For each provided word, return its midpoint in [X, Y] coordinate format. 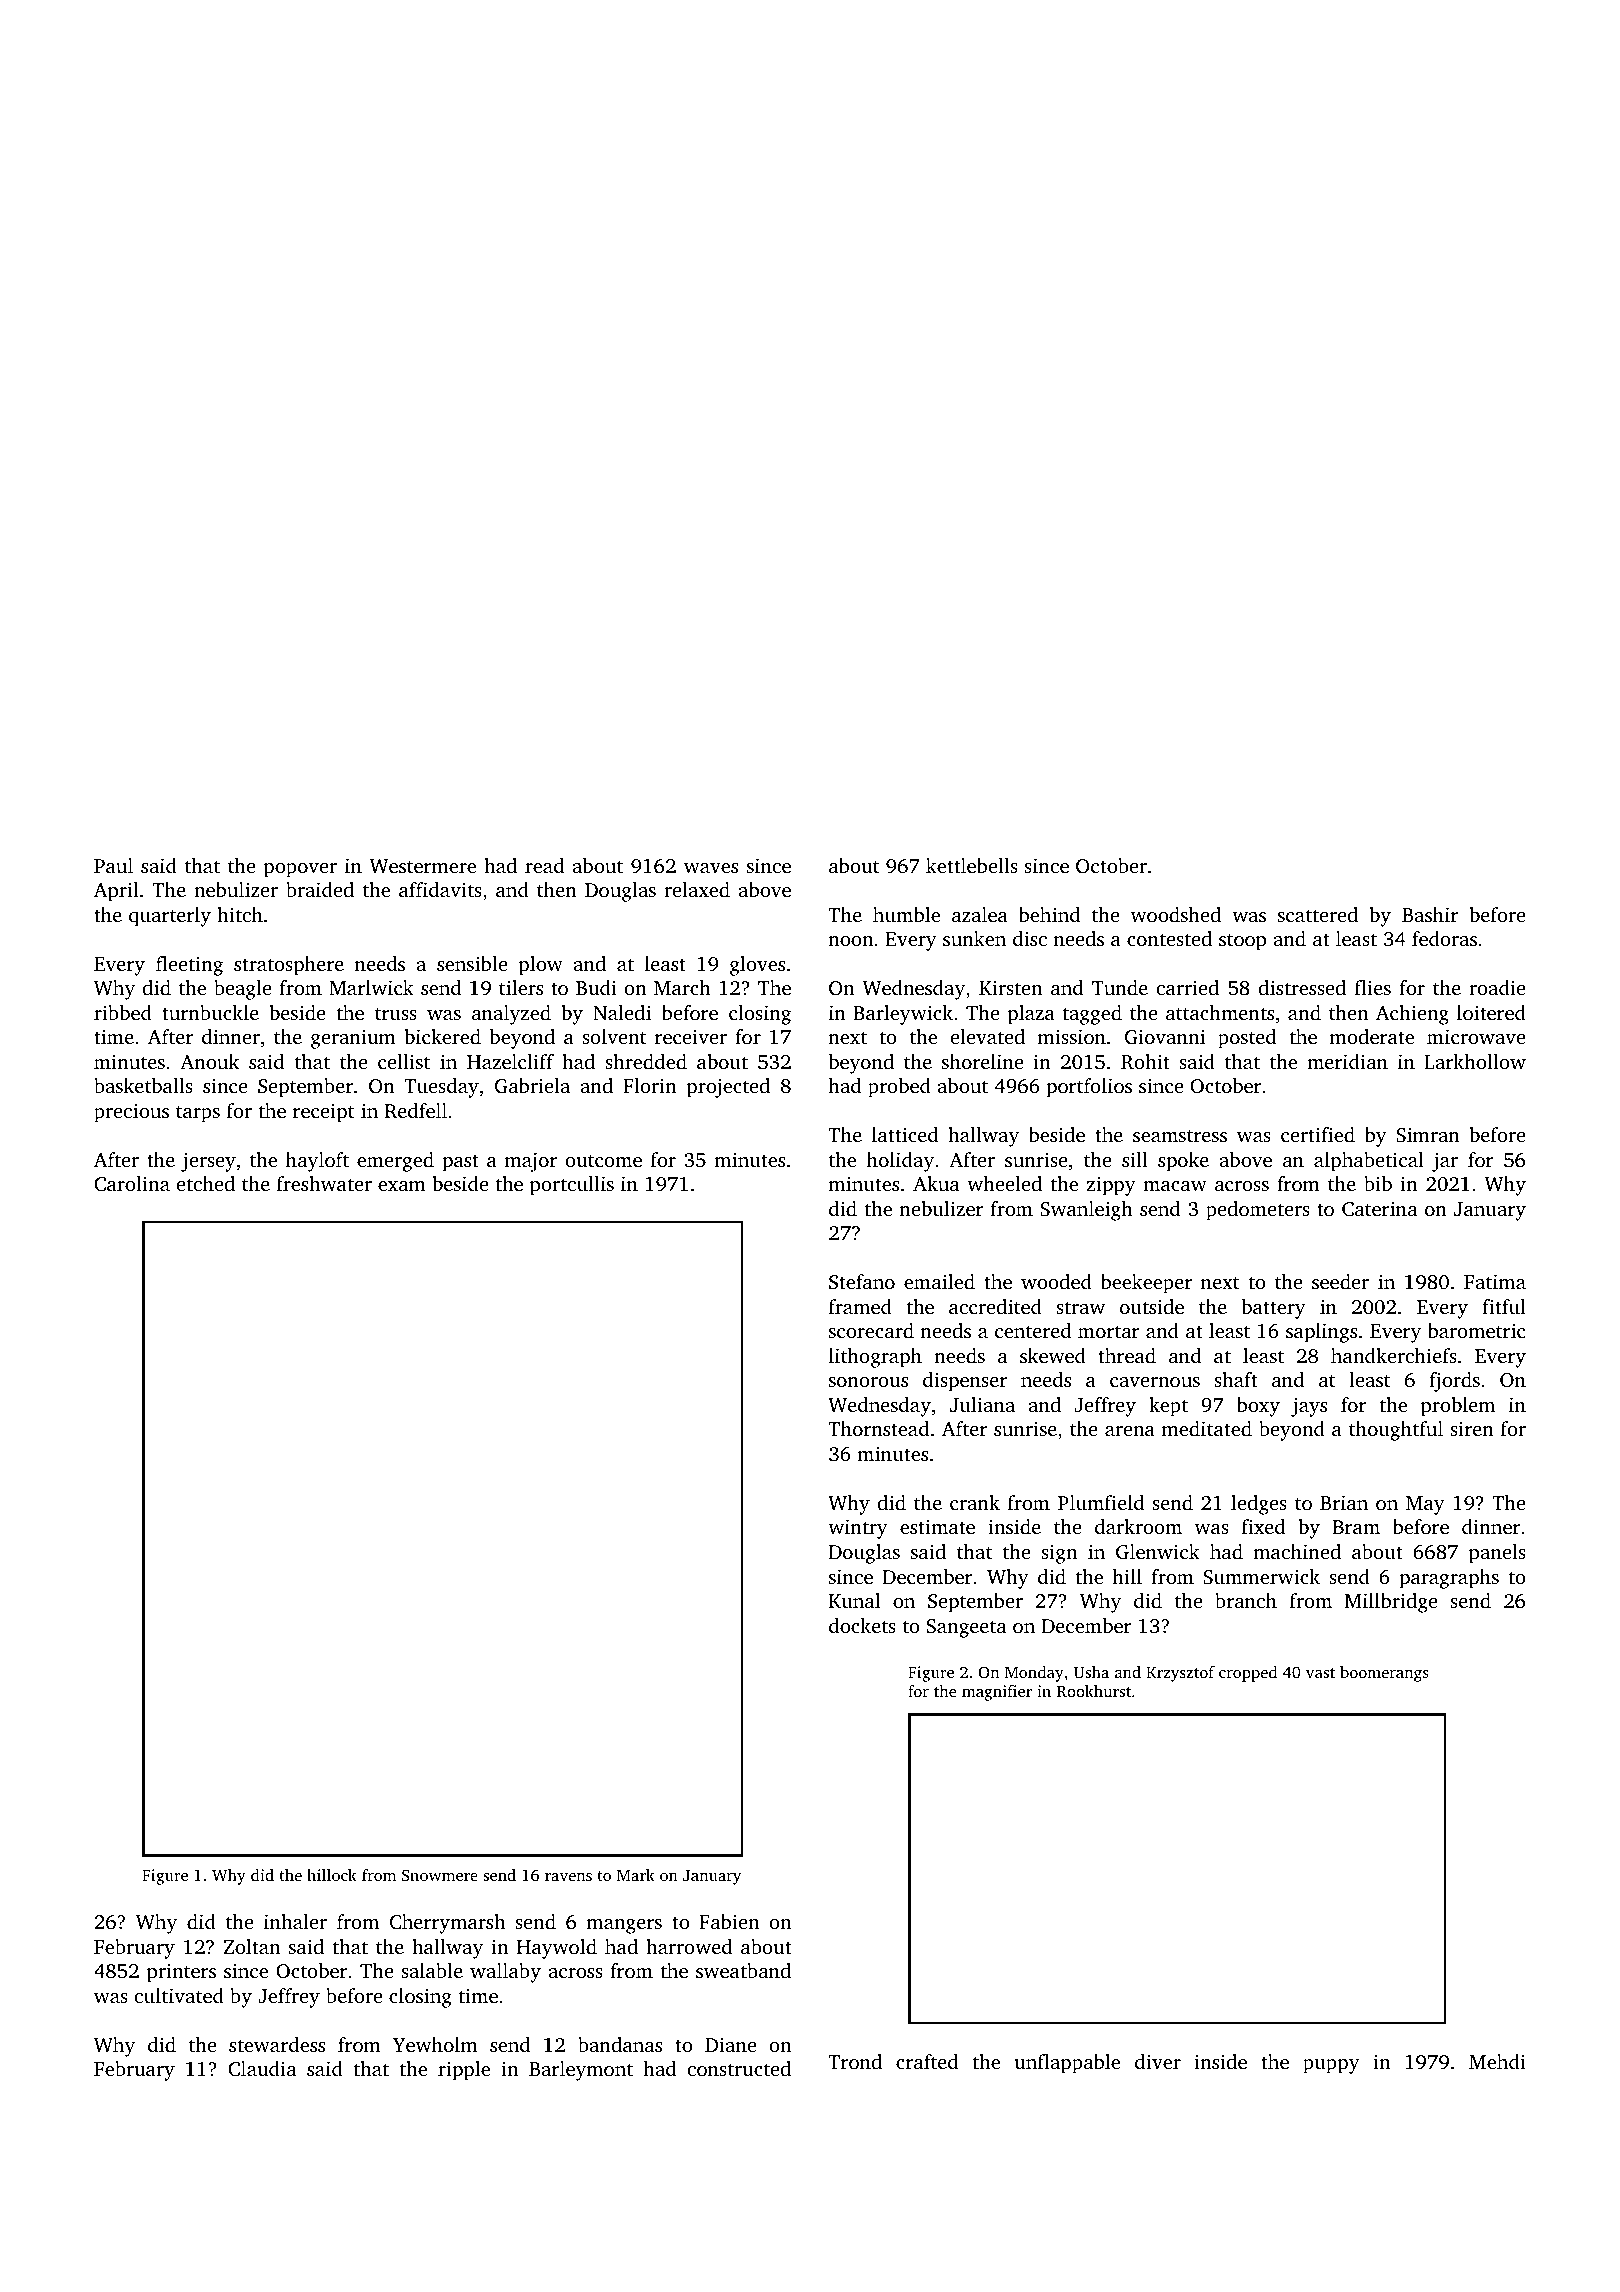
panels [1497, 1554]
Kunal [854, 1600]
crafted [927, 2061]
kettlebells [972, 865]
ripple [464, 2071]
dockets [862, 1625]
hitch [240, 914]
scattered [1318, 914]
